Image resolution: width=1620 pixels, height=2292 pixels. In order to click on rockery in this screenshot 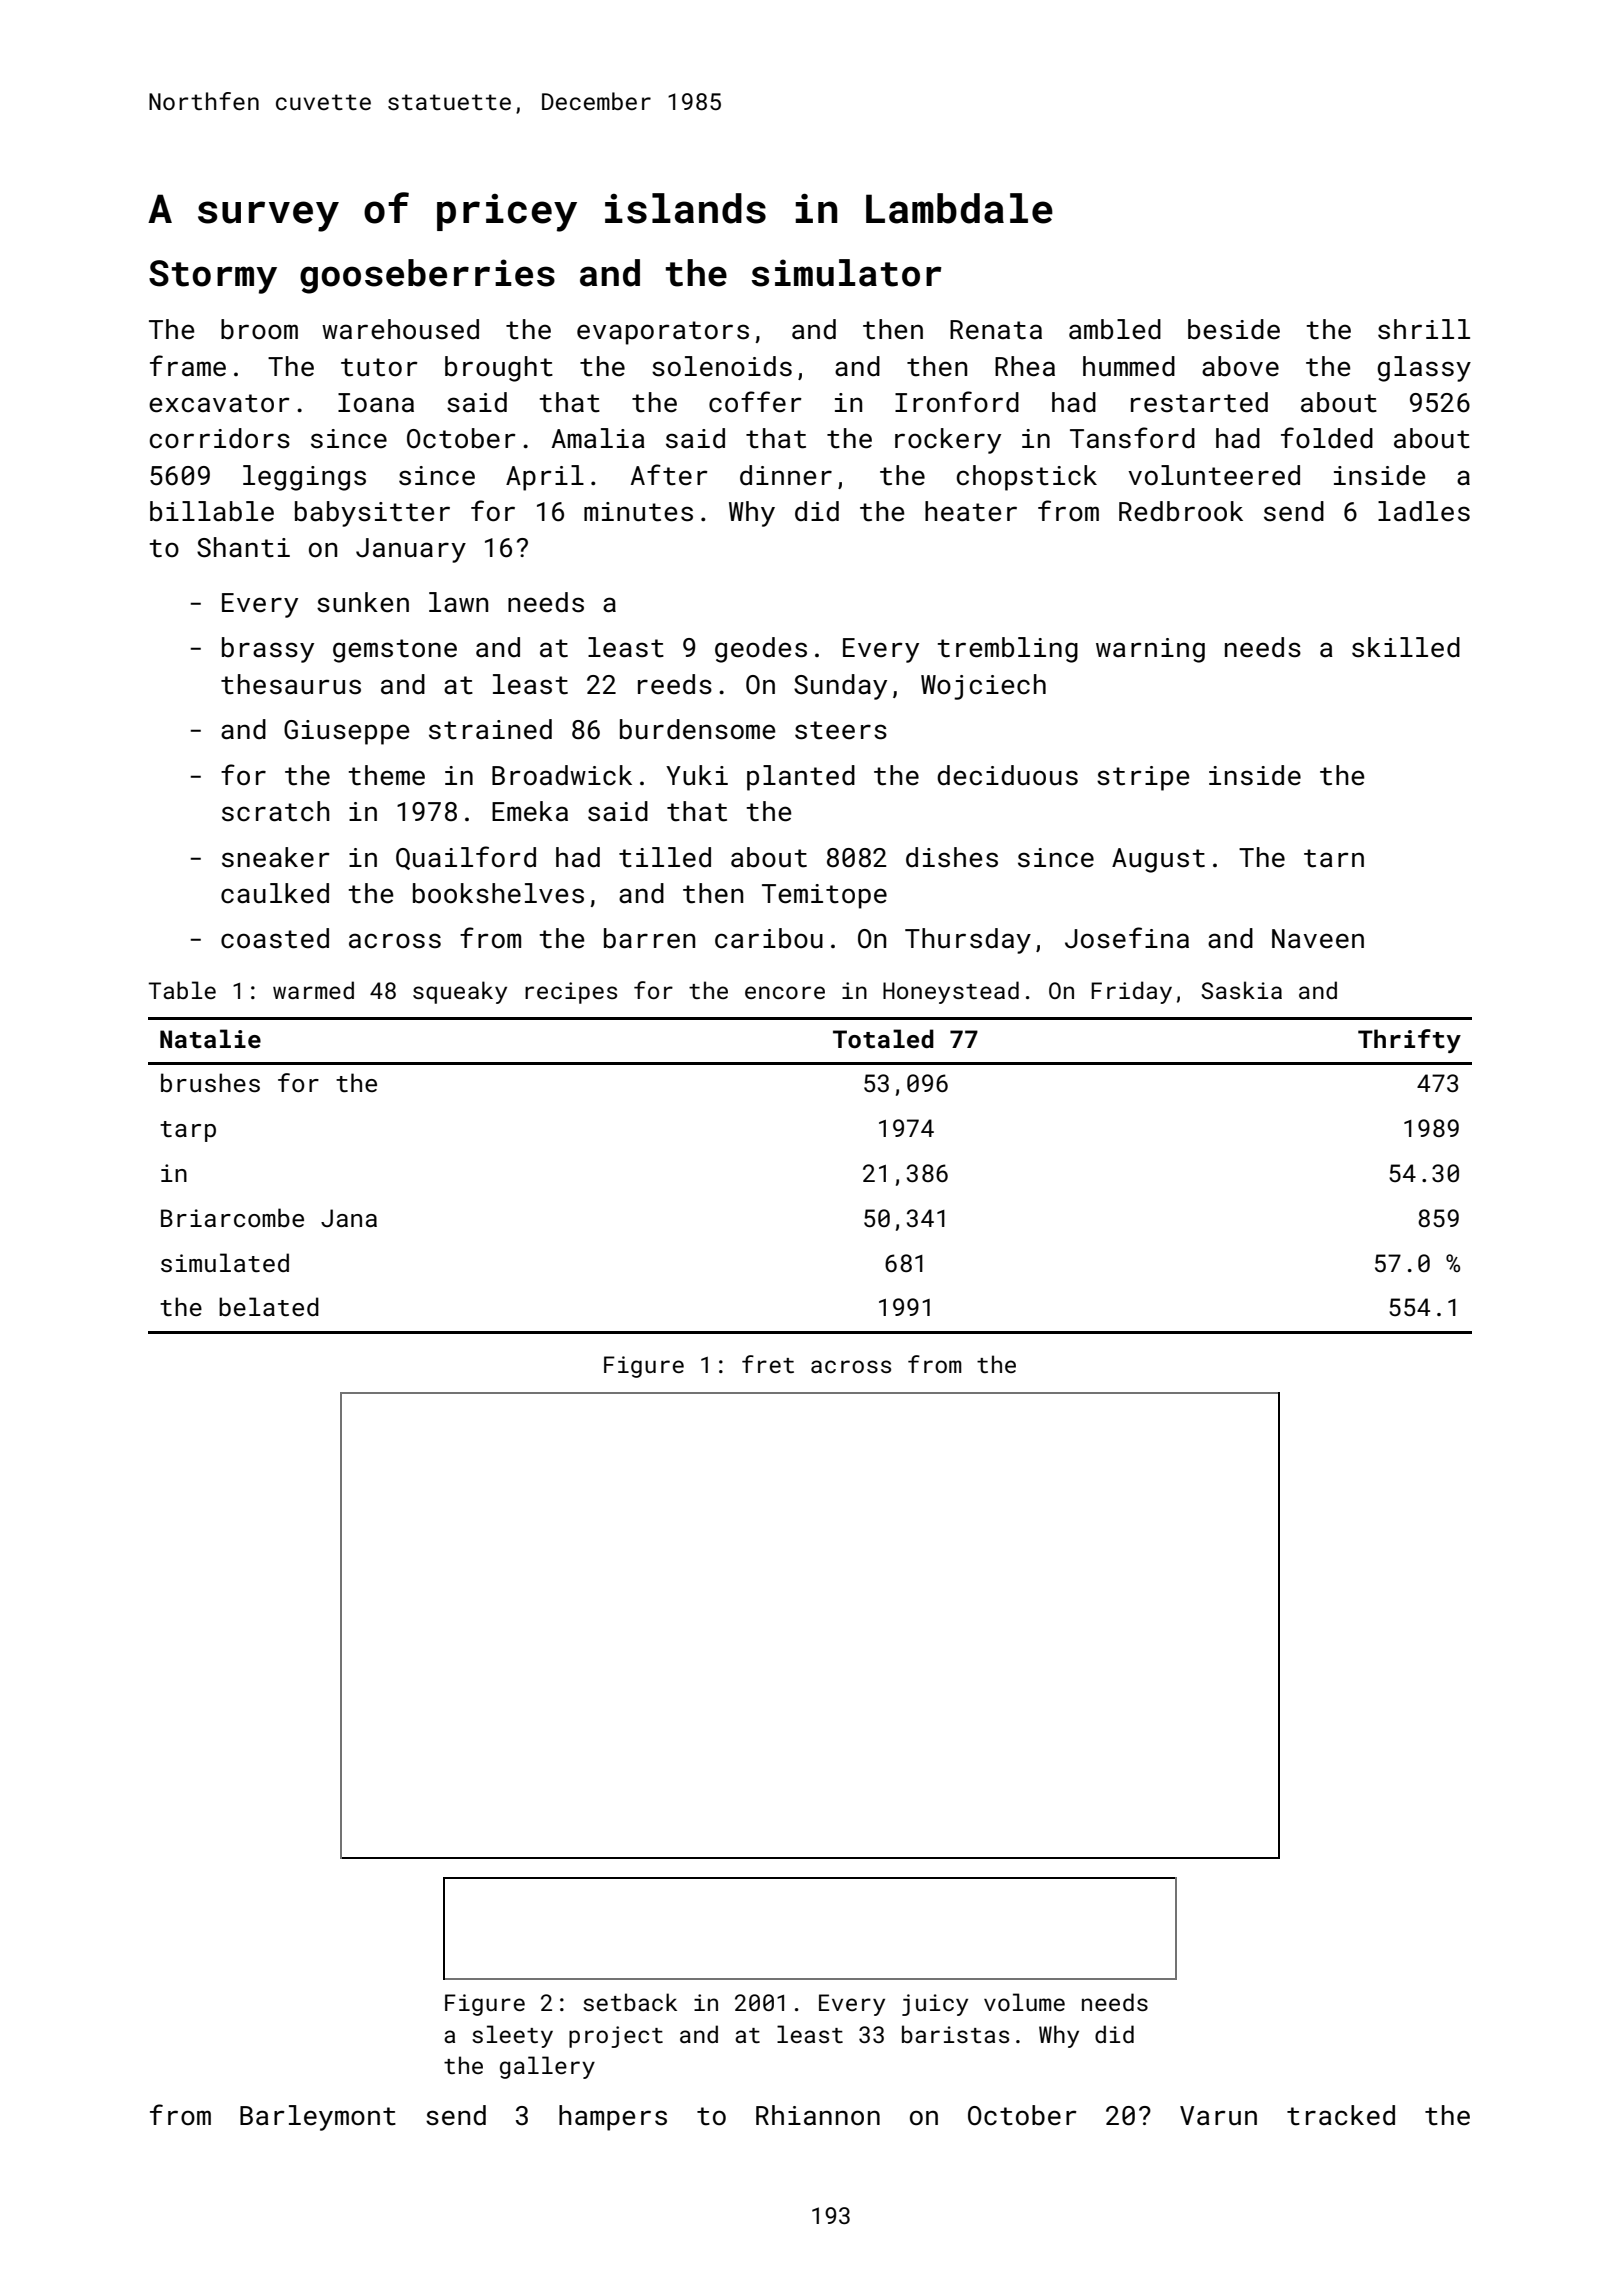, I will do `click(948, 441)`.
